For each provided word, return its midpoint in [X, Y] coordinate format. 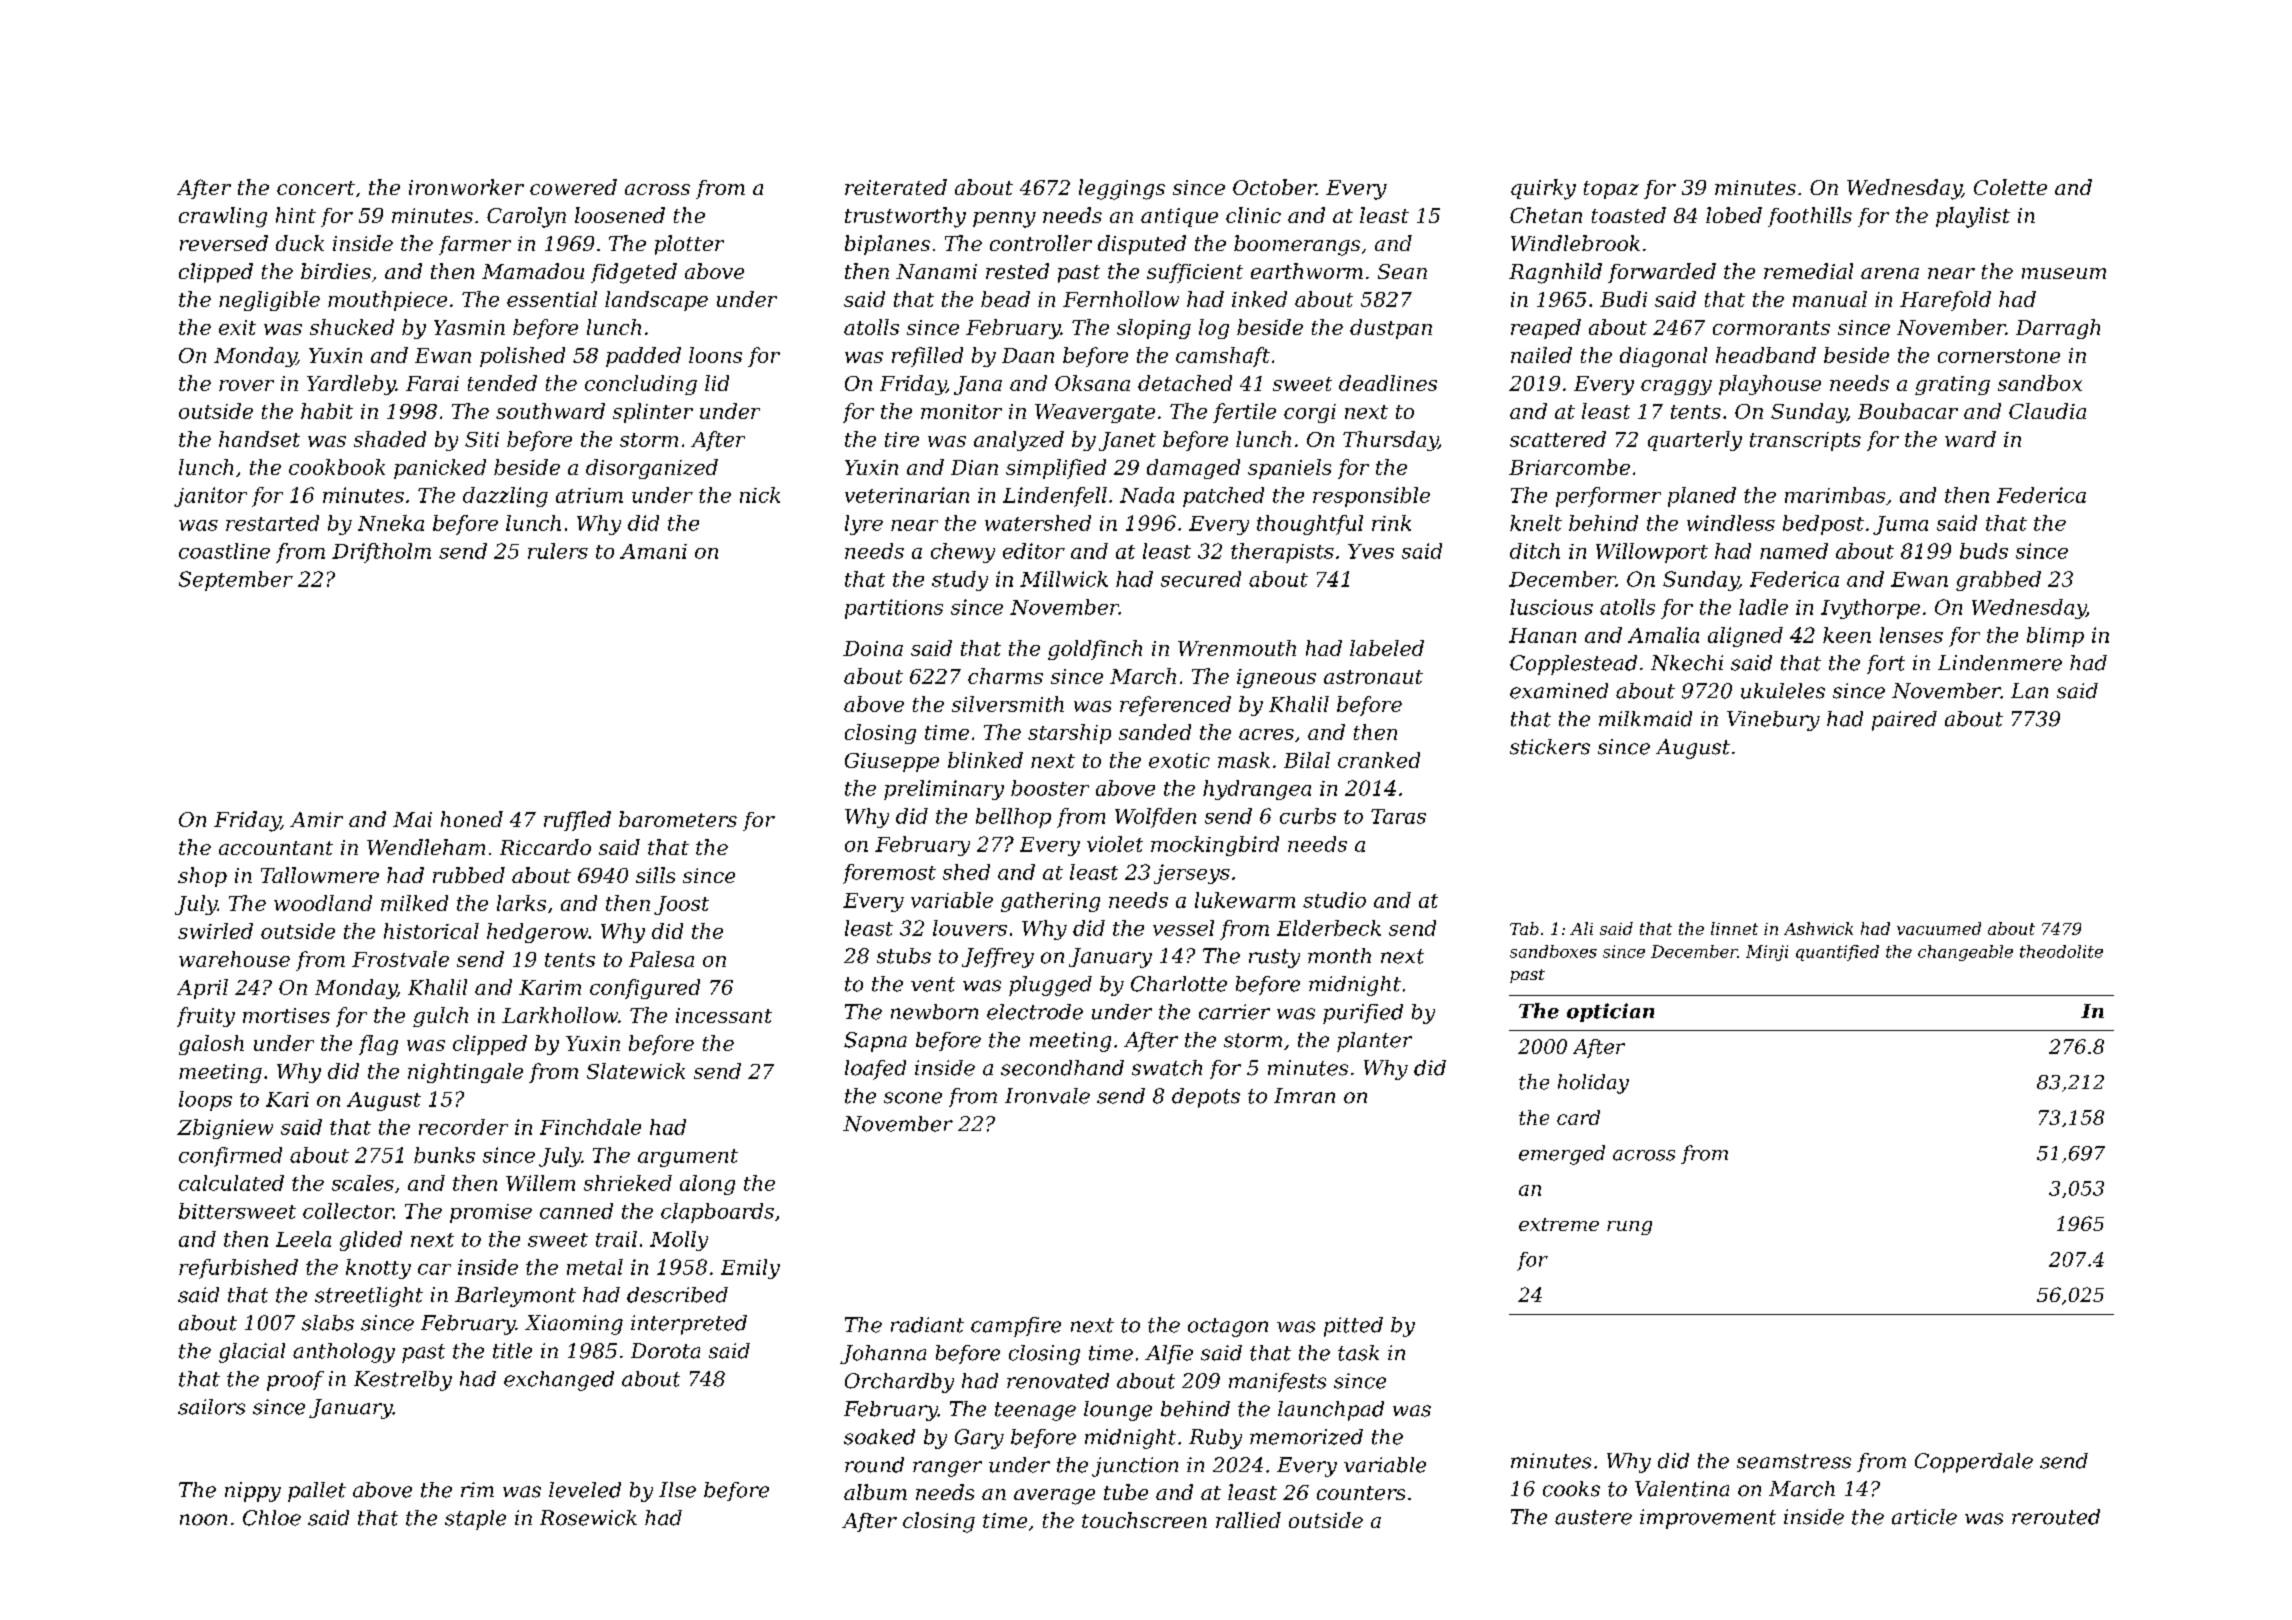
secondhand [1062, 1068]
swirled [215, 931]
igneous [1276, 678]
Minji [1767, 953]
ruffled [577, 821]
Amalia [1663, 635]
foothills [1810, 217]
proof [295, 1381]
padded [643, 357]
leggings [1122, 189]
